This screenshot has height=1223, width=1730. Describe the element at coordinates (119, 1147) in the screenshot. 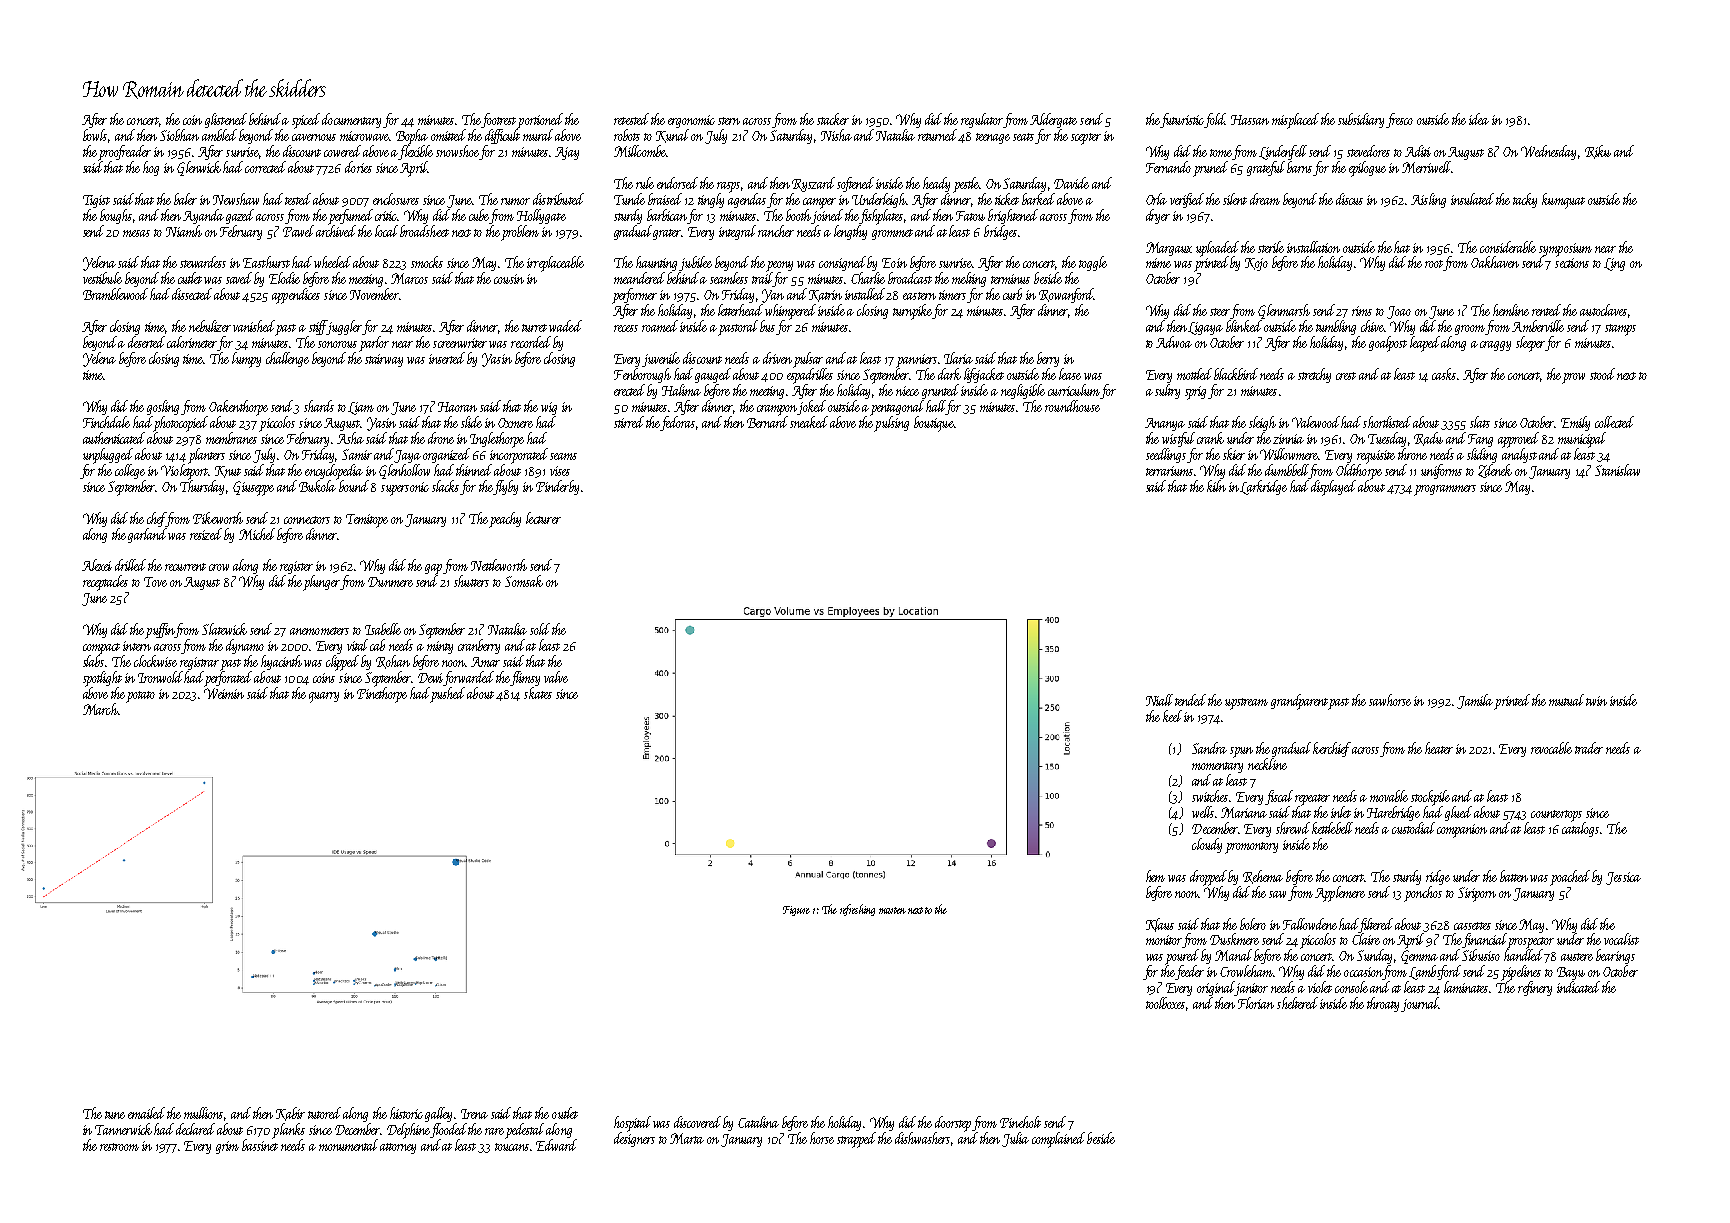

I see `restroom` at that location.
